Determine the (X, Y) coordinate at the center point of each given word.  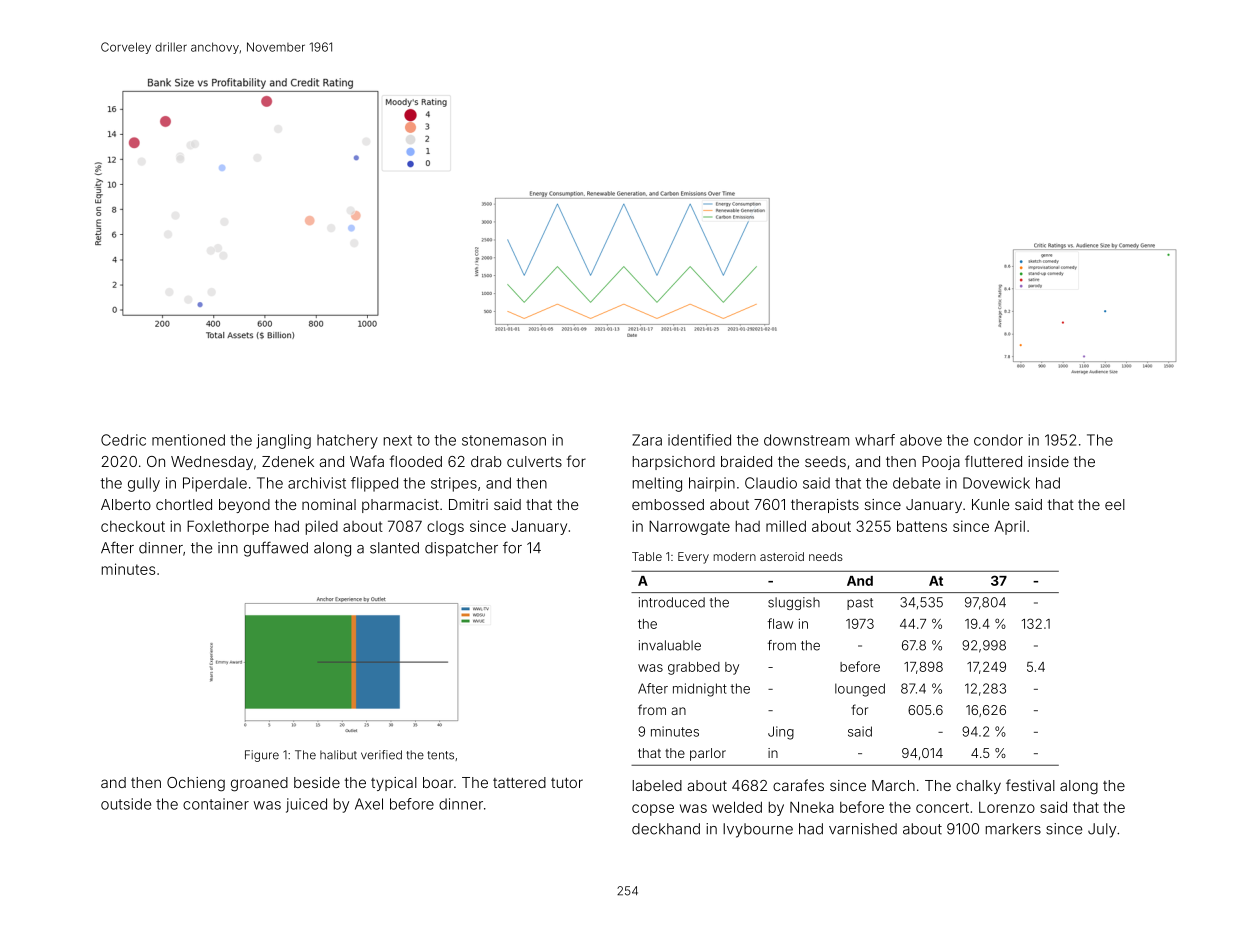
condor (998, 440)
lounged (860, 690)
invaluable (670, 645)
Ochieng (196, 784)
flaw (780, 623)
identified (699, 440)
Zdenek (288, 461)
